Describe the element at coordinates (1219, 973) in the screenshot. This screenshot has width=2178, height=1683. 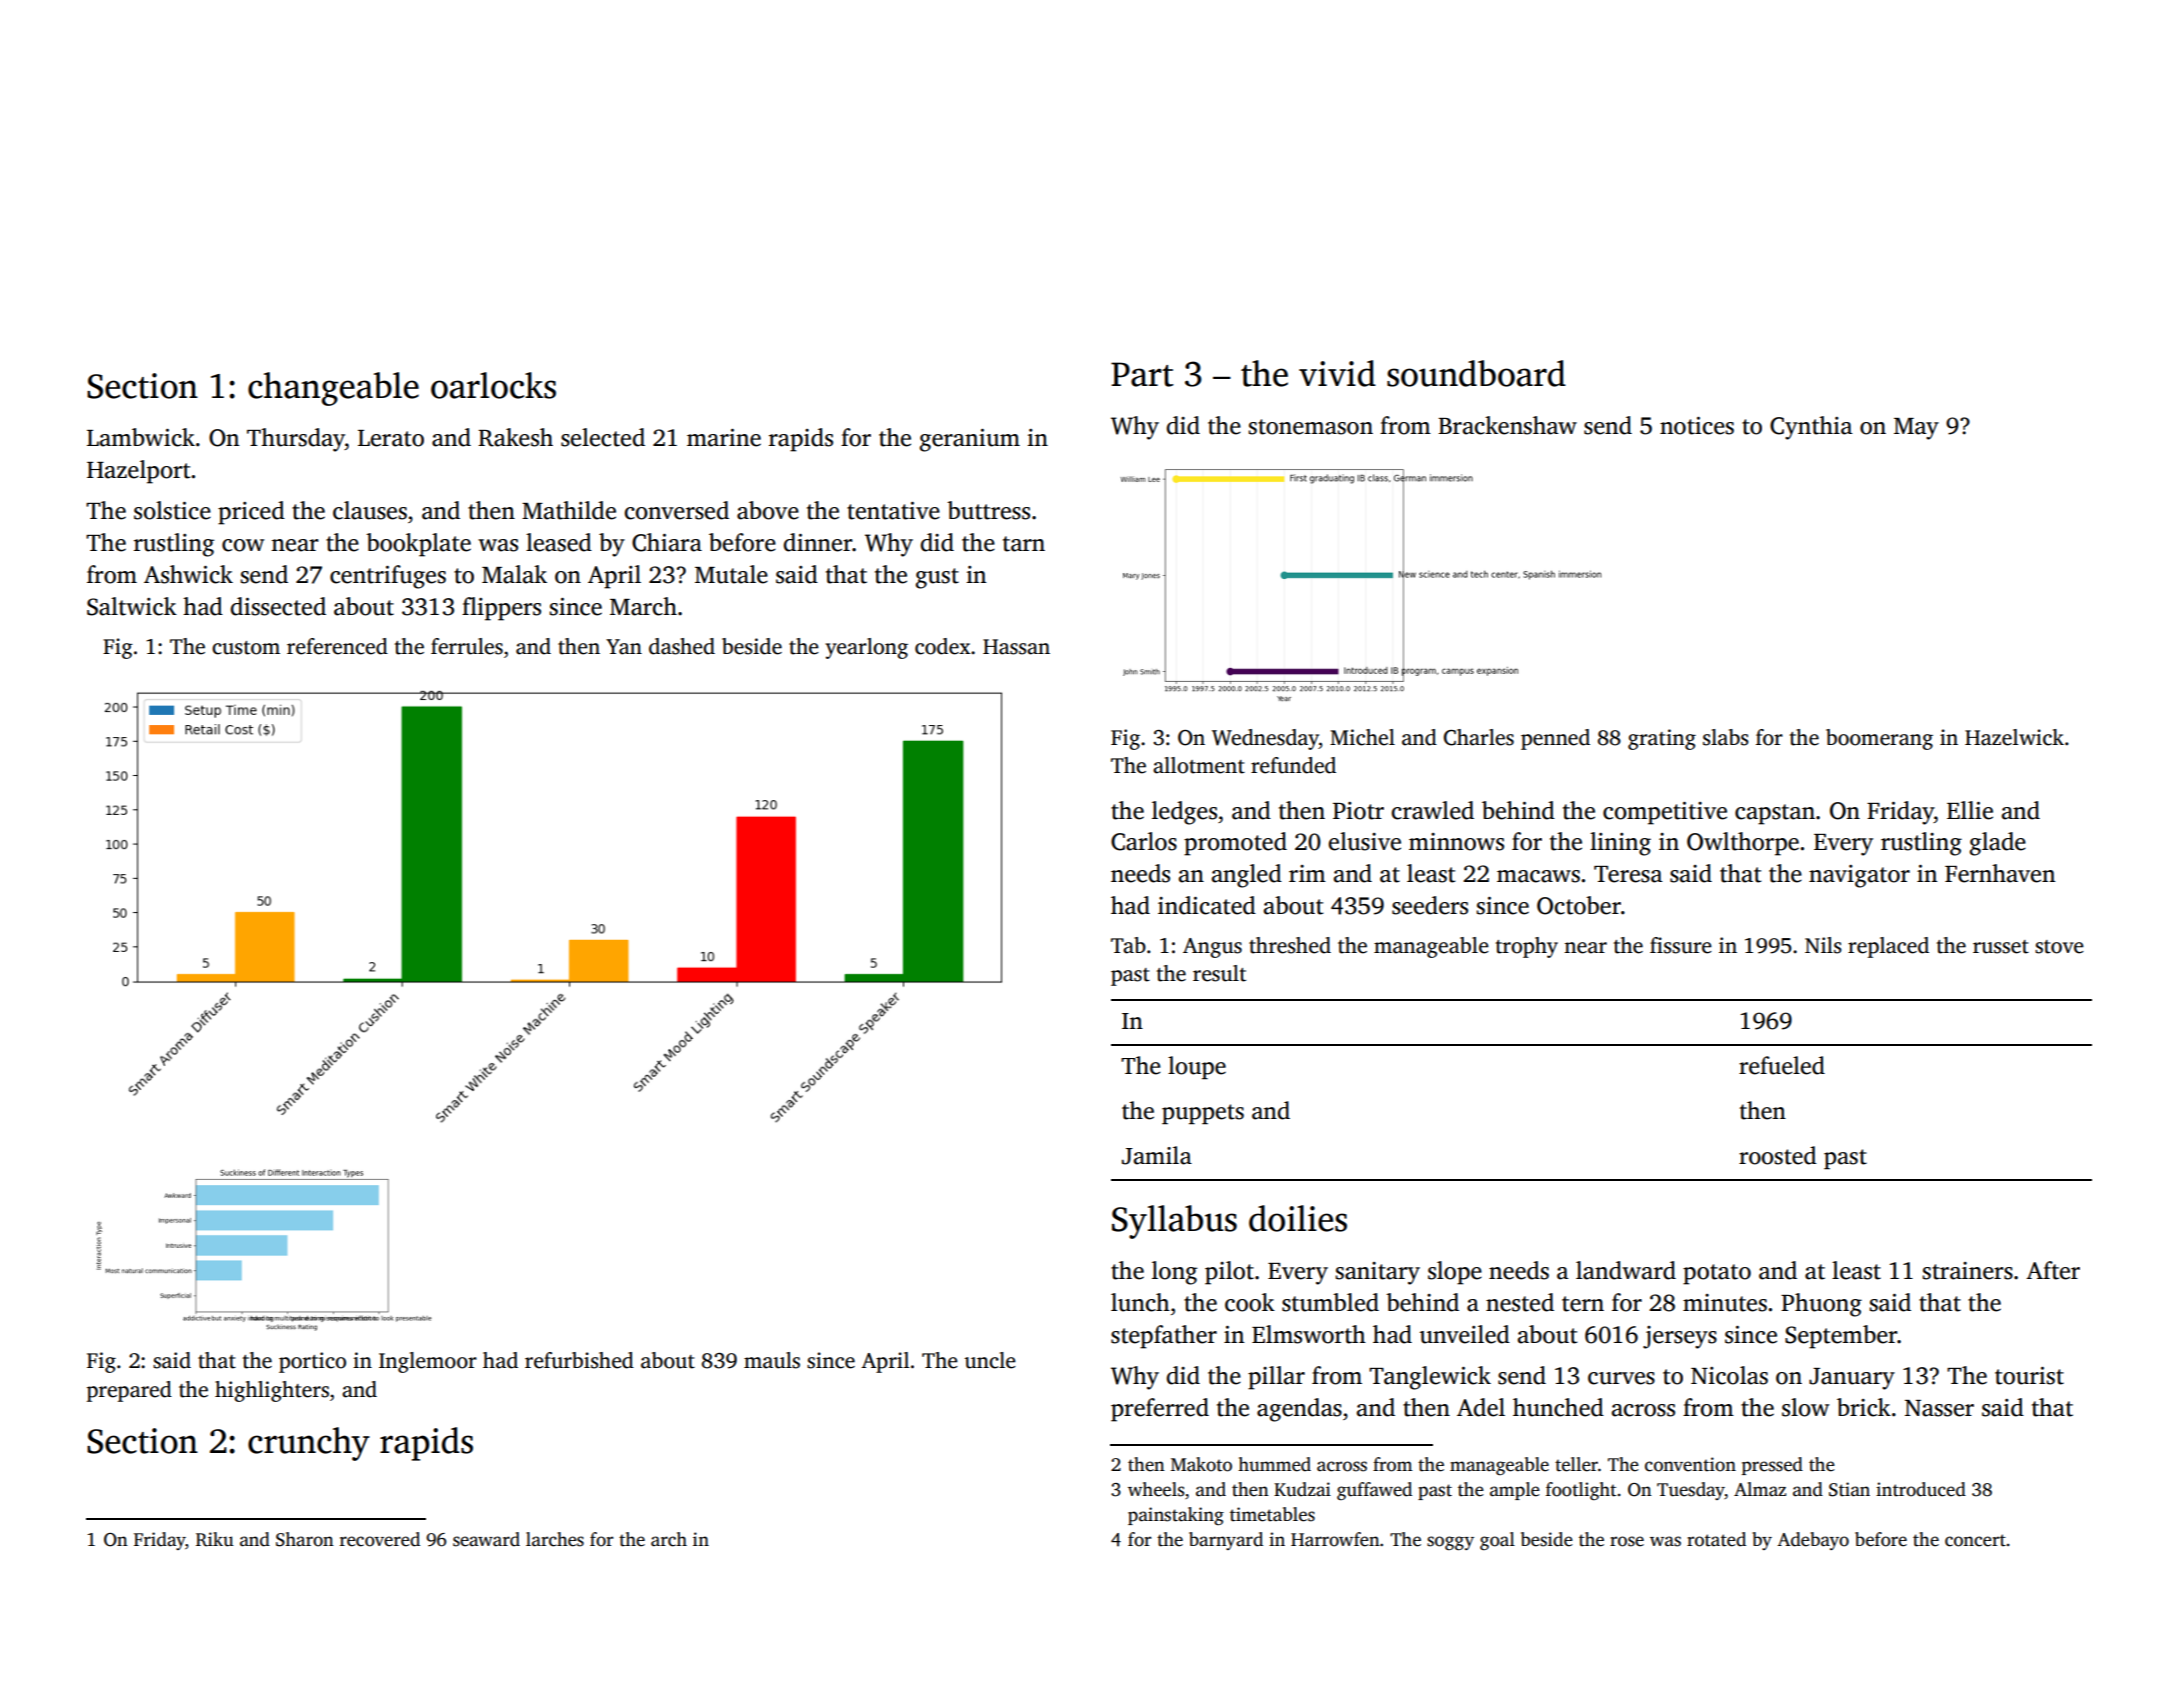
I see `result` at that location.
